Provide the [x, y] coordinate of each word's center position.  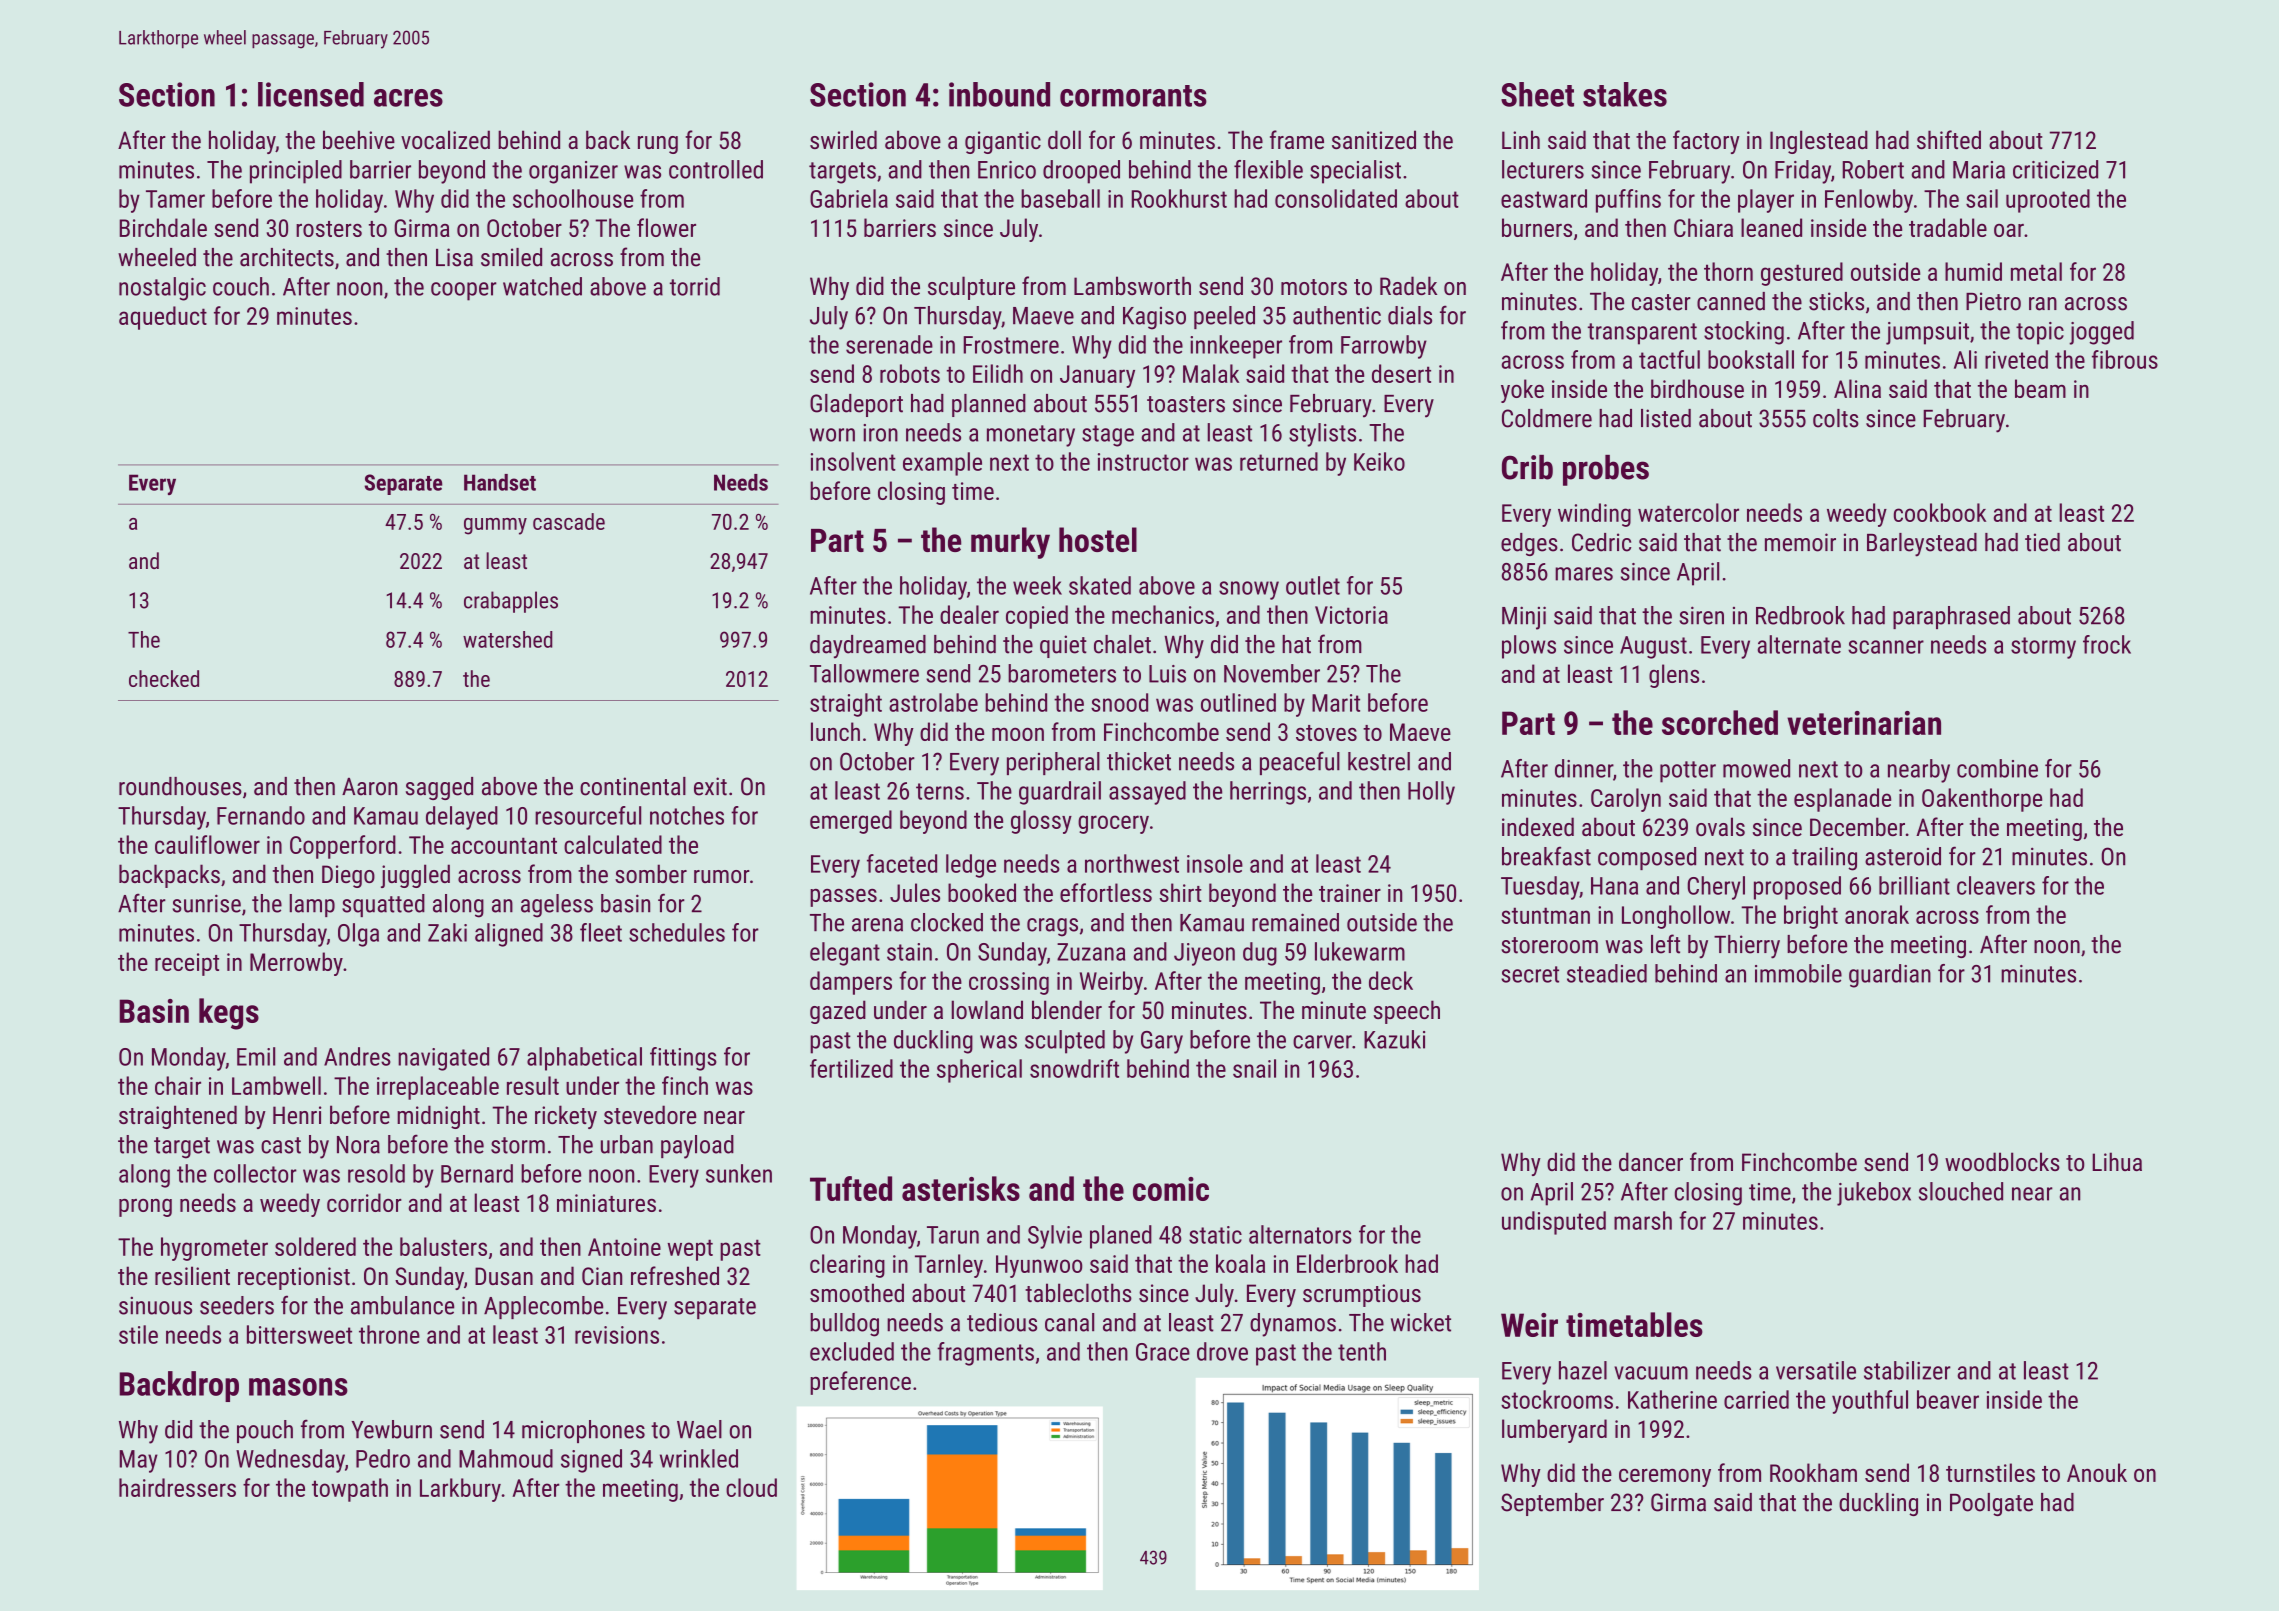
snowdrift [1074, 1068]
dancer [1651, 1161]
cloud [751, 1487]
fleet [601, 932]
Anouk [2097, 1472]
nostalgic [162, 289]
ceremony [1665, 1478]
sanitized [1374, 139]
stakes [1625, 94]
